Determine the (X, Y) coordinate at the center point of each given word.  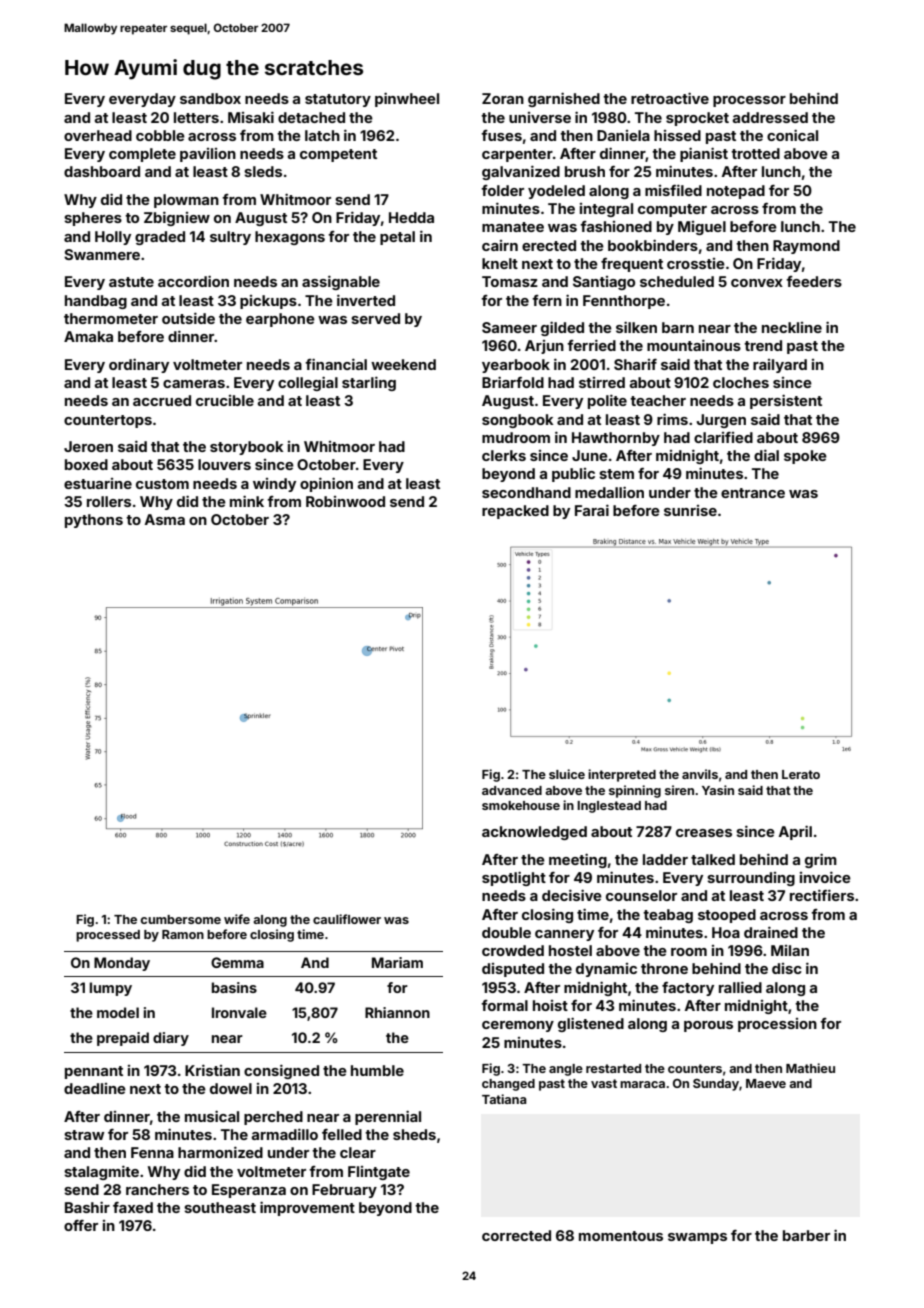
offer (81, 1225)
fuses (501, 135)
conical (792, 135)
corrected (516, 1235)
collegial (308, 383)
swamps (697, 1238)
